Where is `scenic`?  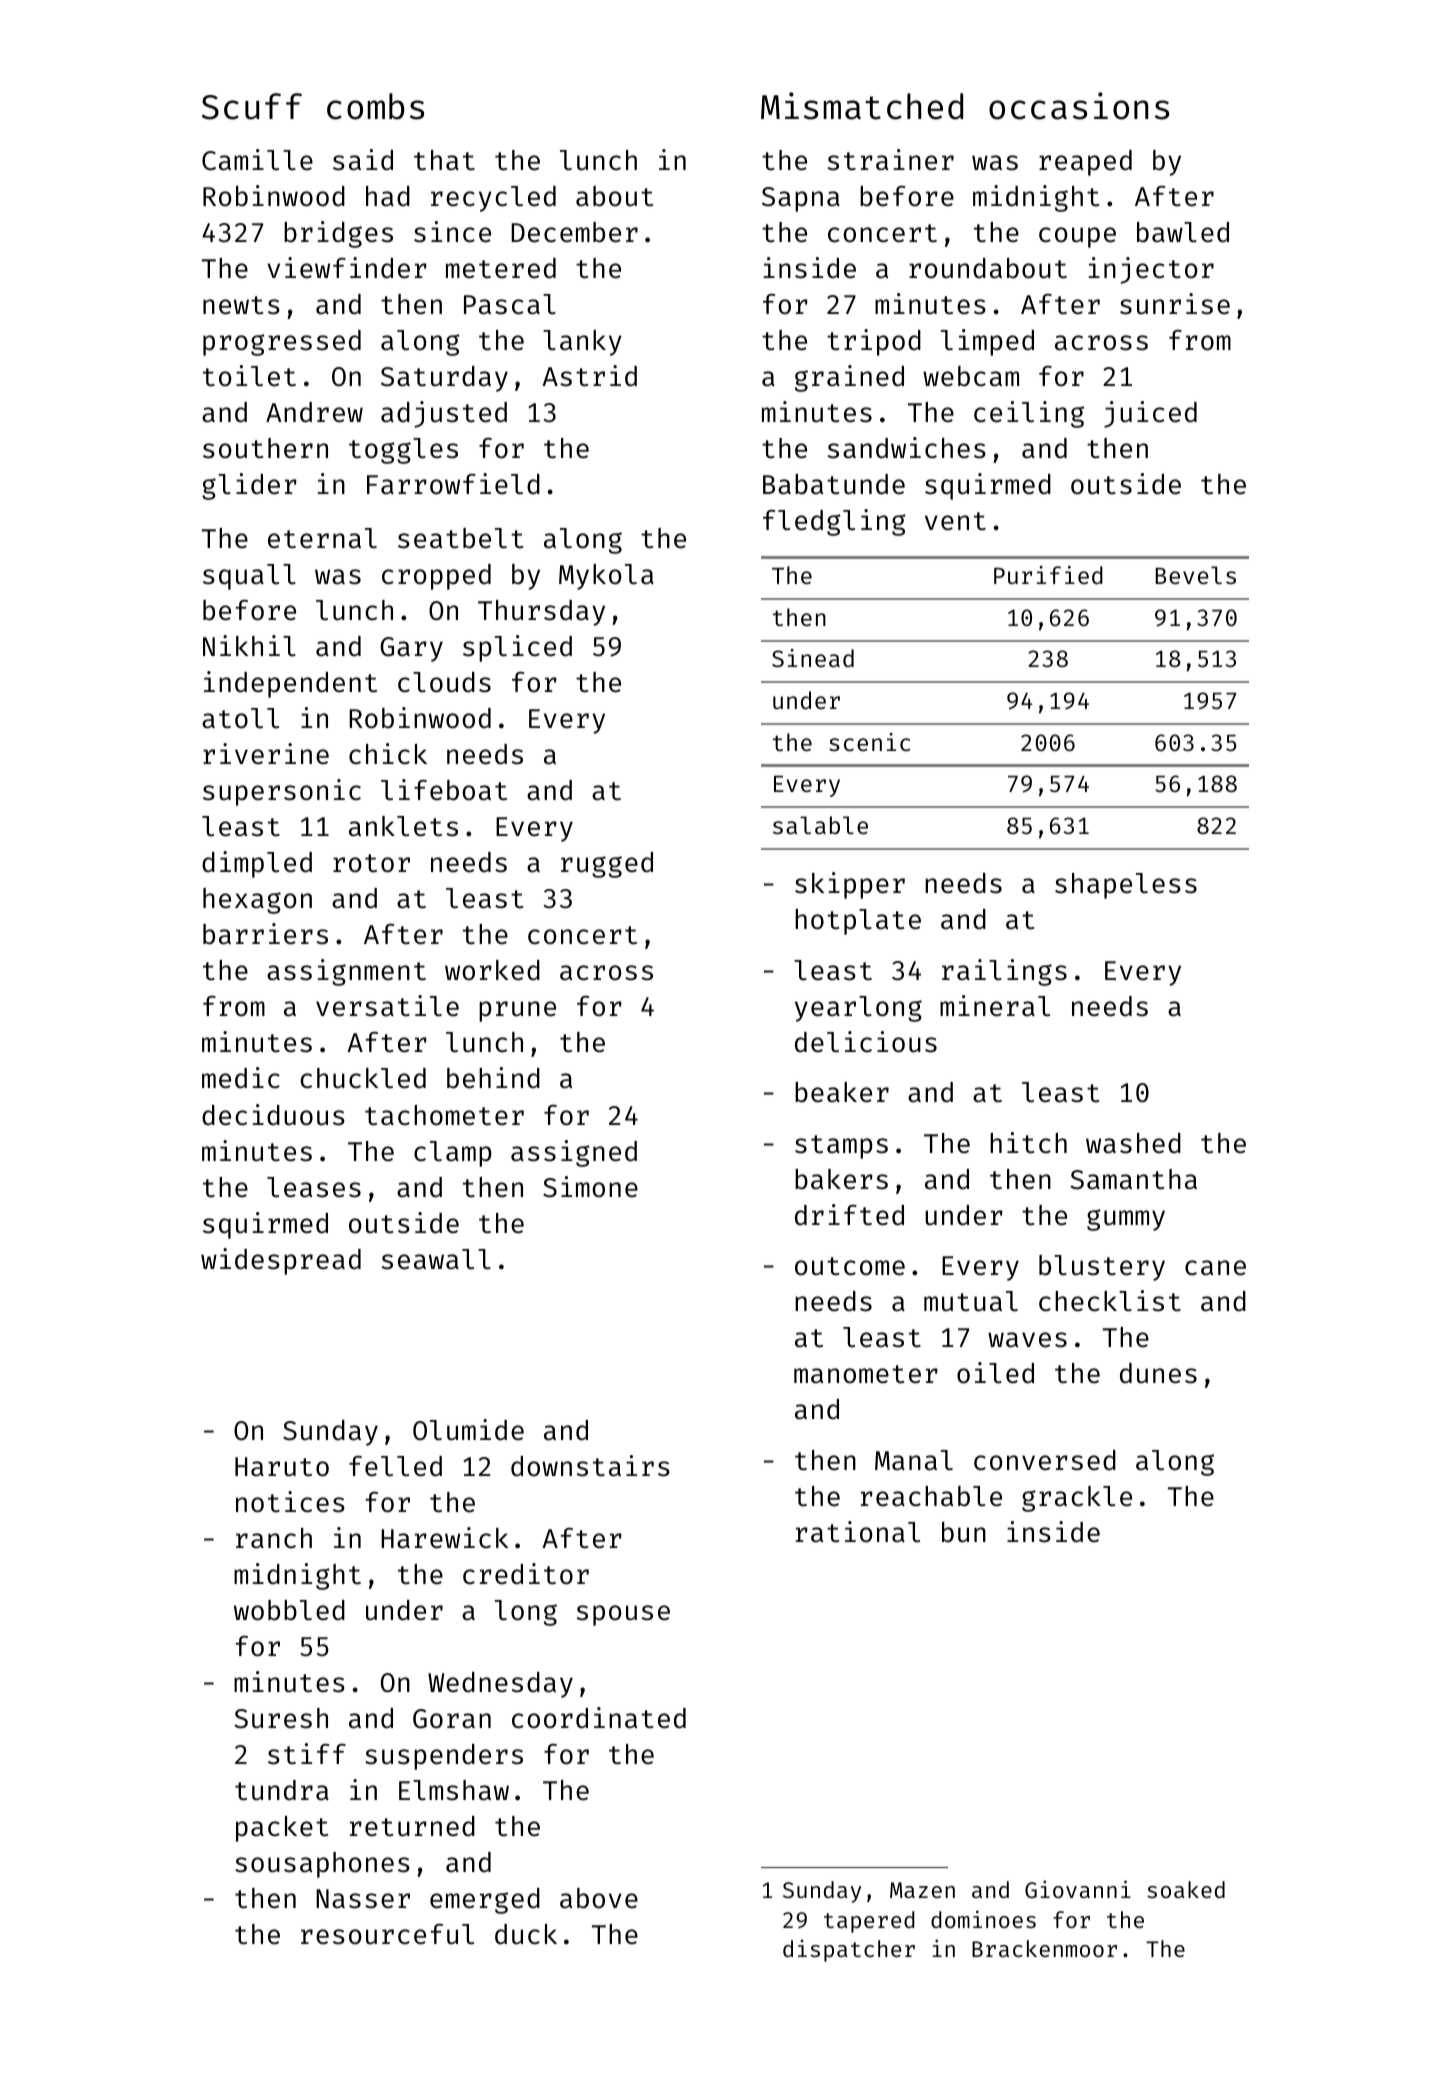
scenic is located at coordinates (869, 742).
